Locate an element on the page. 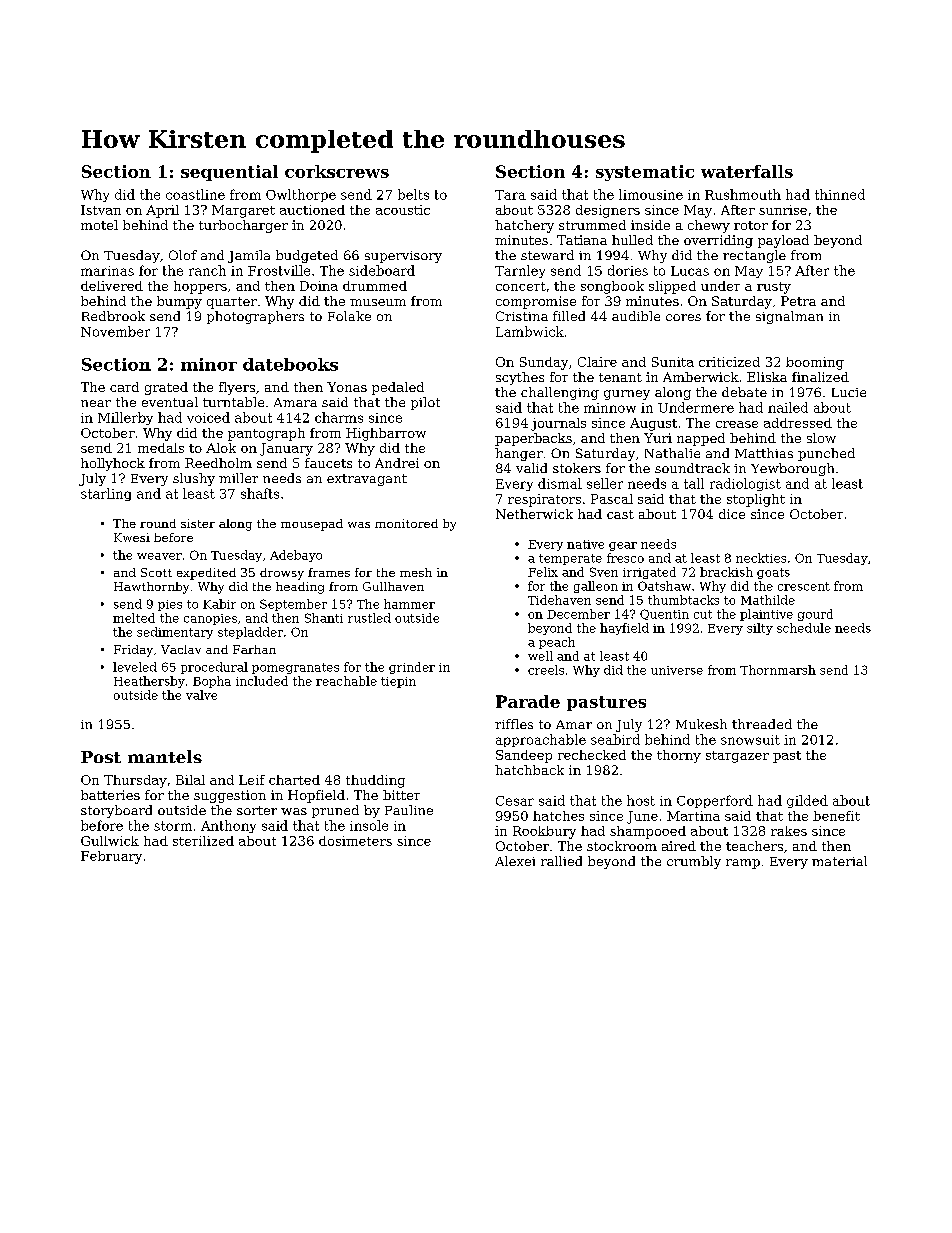  gilded is located at coordinates (807, 801).
